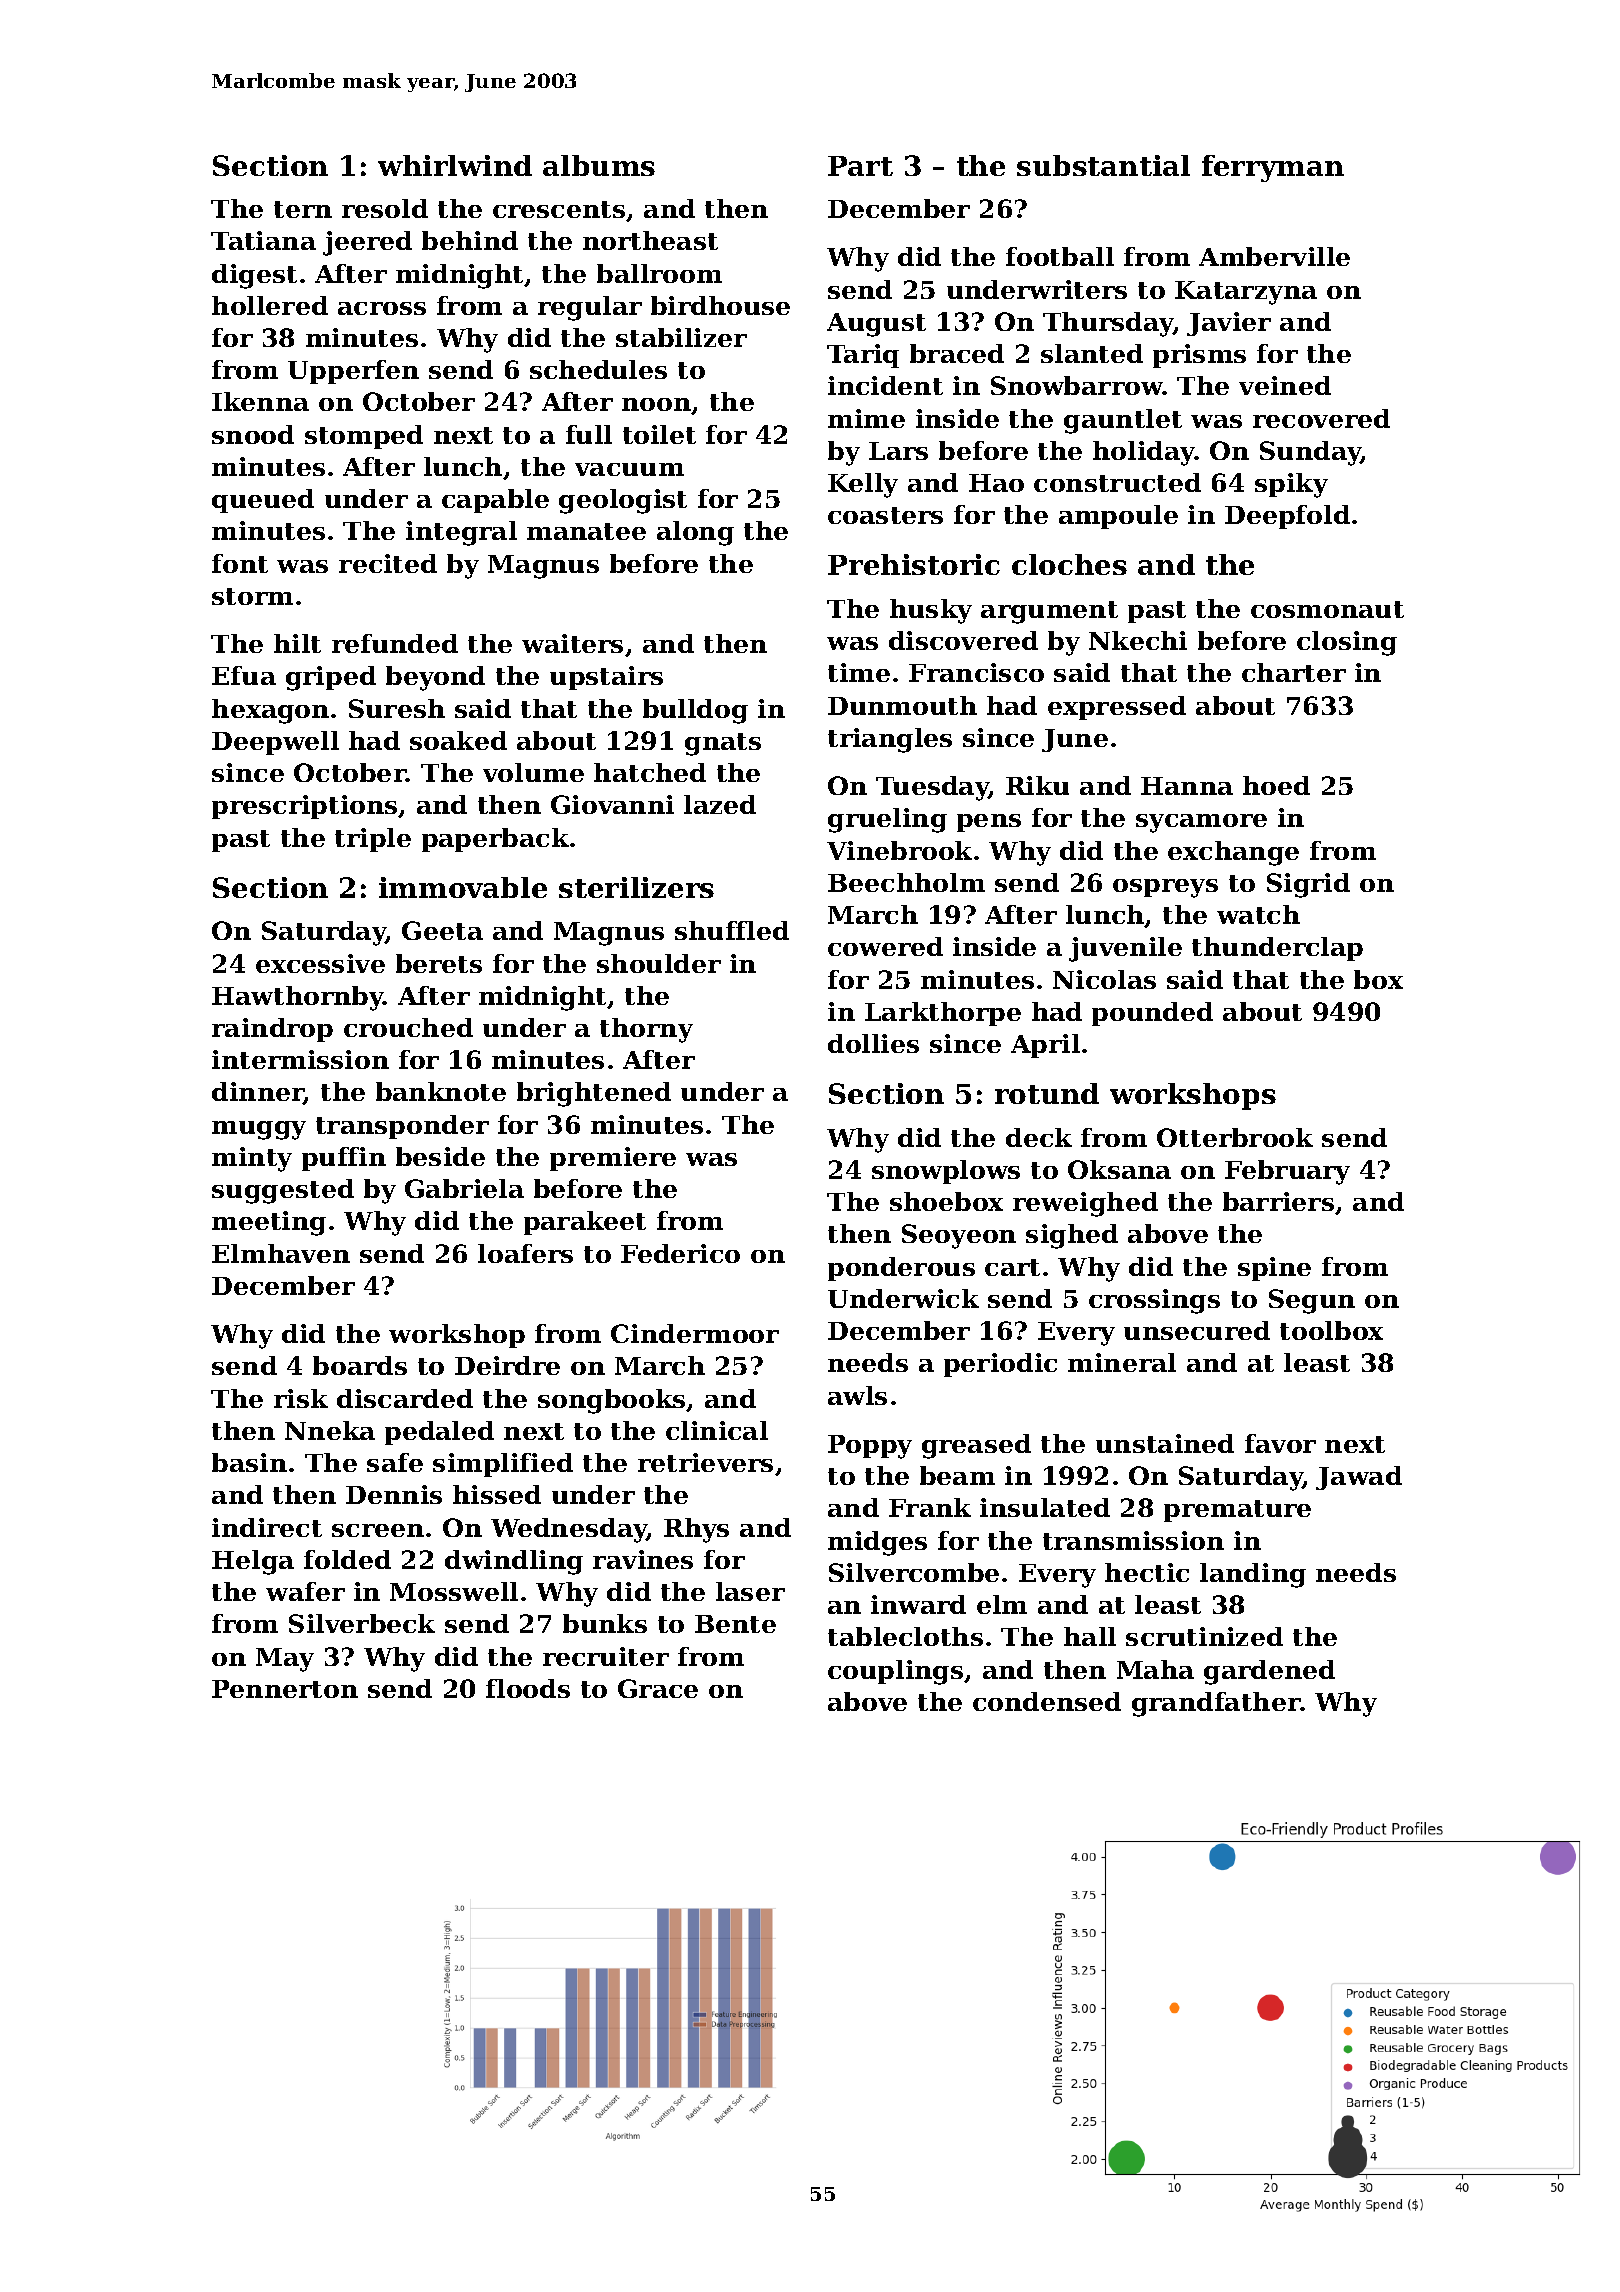 The image size is (1620, 2292). What do you see at coordinates (360, 1365) in the screenshot?
I see `boards` at bounding box center [360, 1365].
